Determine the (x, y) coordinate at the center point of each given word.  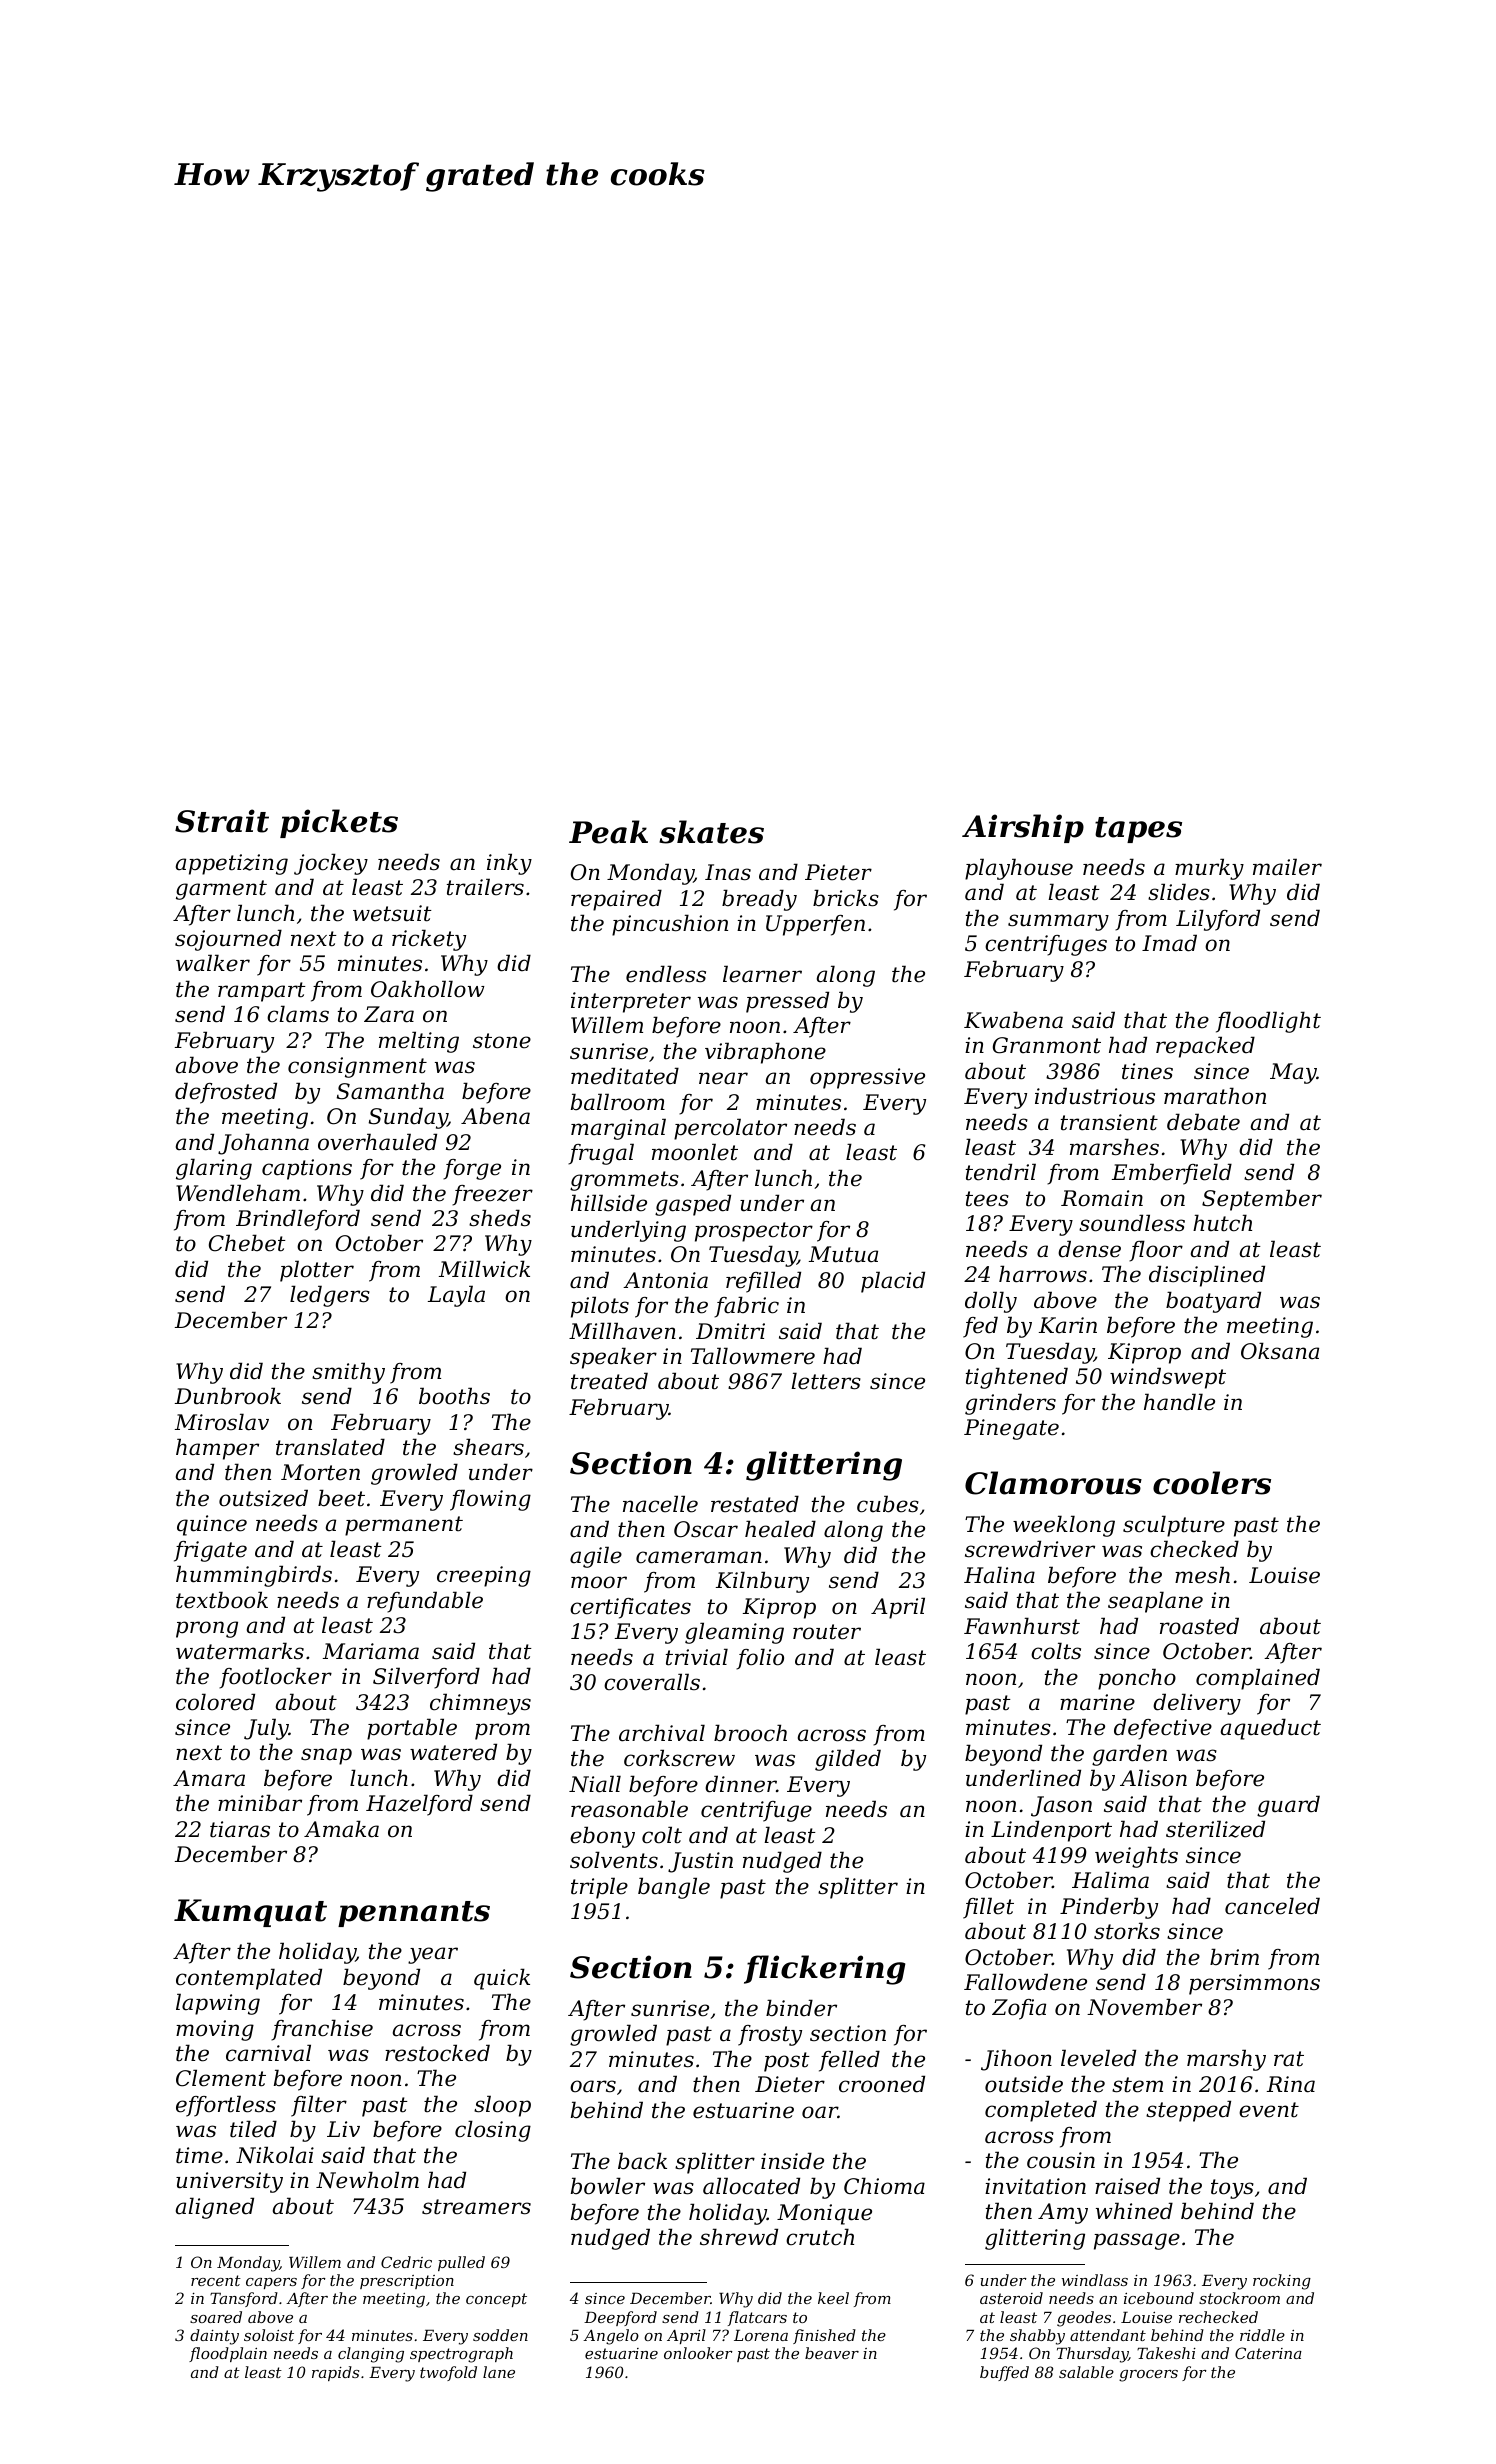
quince (212, 1525)
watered (453, 1752)
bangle (674, 1888)
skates (711, 832)
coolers (1212, 1483)
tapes (1138, 830)
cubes (888, 1504)
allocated (751, 2186)
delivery (1197, 1704)
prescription (407, 2282)
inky (509, 864)
